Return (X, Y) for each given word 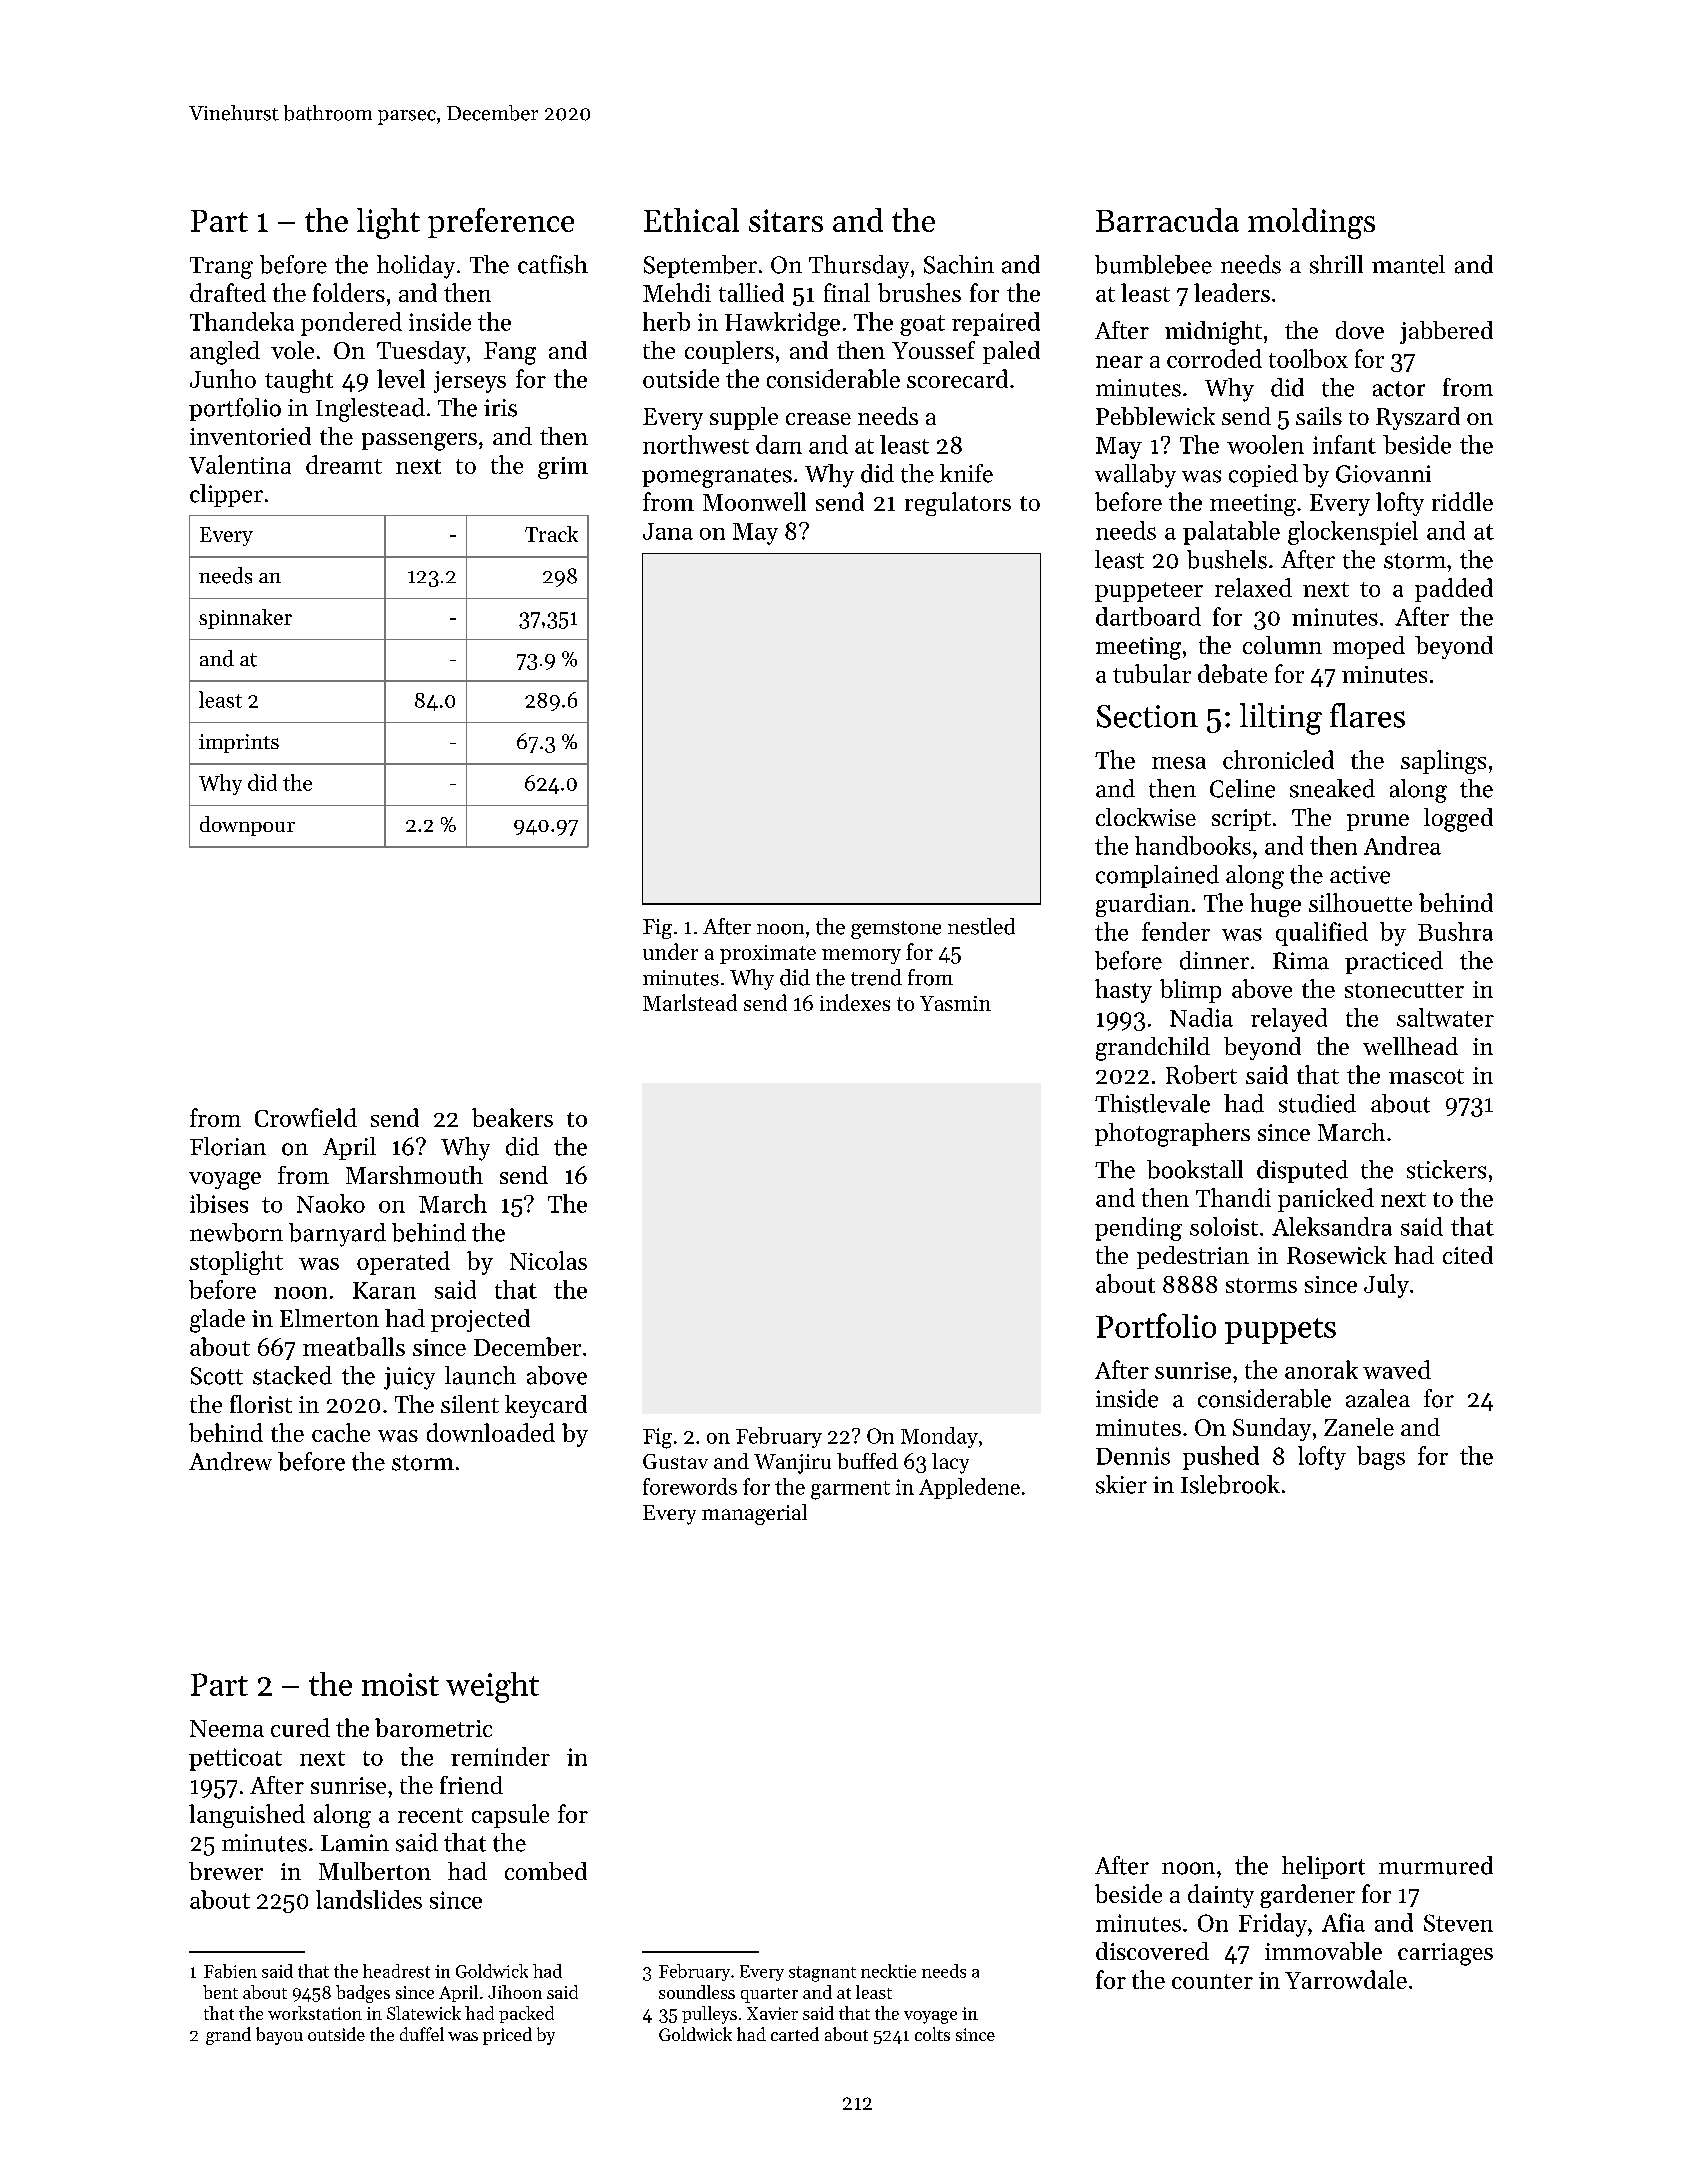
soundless (697, 1992)
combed (546, 1871)
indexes (855, 1002)
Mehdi (677, 292)
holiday (416, 267)
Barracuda (1167, 220)
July (1386, 1286)
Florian (228, 1146)
